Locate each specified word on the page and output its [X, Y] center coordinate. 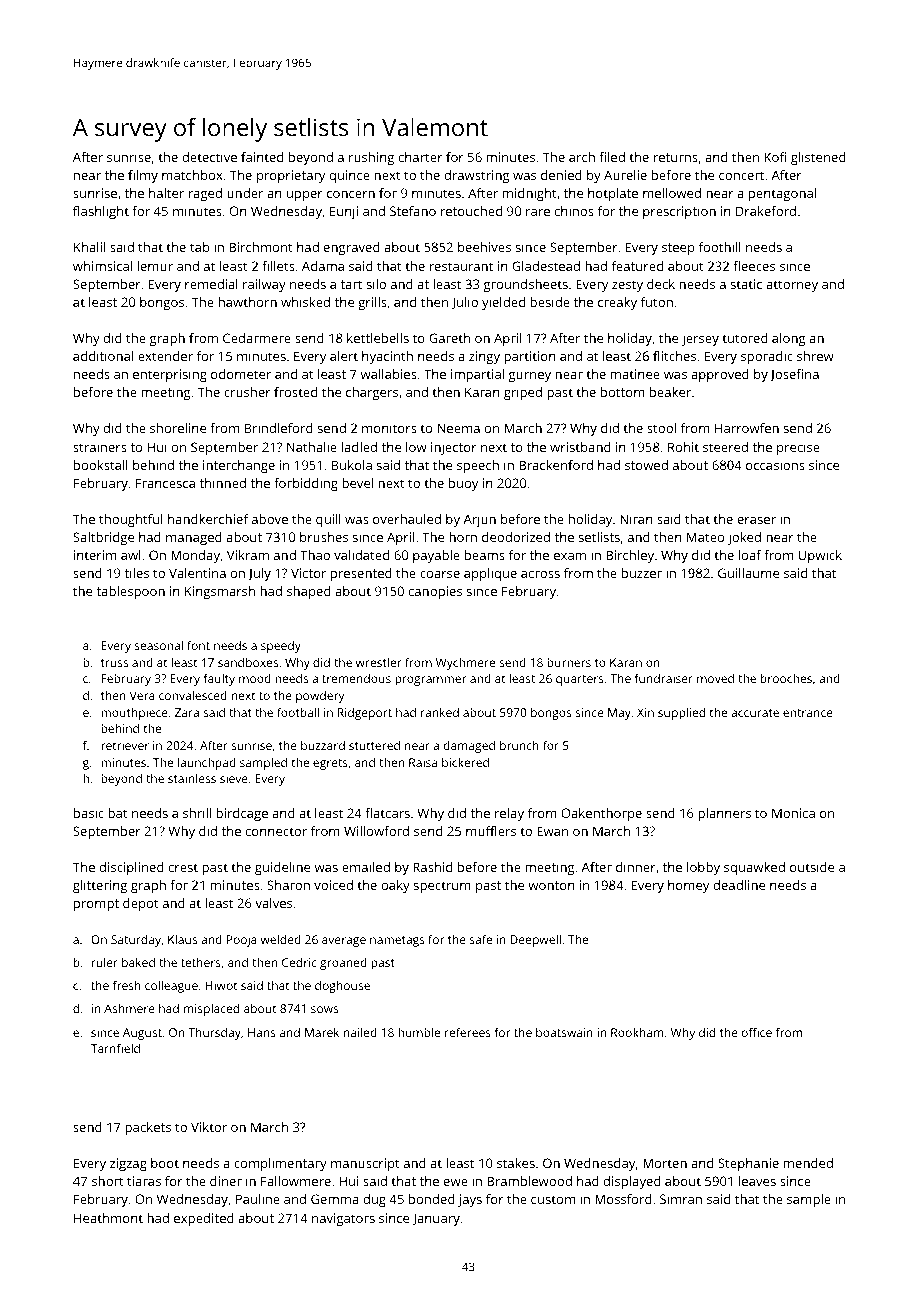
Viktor [209, 1127]
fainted [262, 157]
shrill [197, 813]
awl [131, 555]
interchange [239, 466]
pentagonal [782, 194]
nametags [397, 941]
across [540, 574]
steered [725, 447]
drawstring [476, 176]
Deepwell [535, 941]
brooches [786, 678]
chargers [372, 393]
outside [812, 867]
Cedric [299, 962]
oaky [396, 886]
